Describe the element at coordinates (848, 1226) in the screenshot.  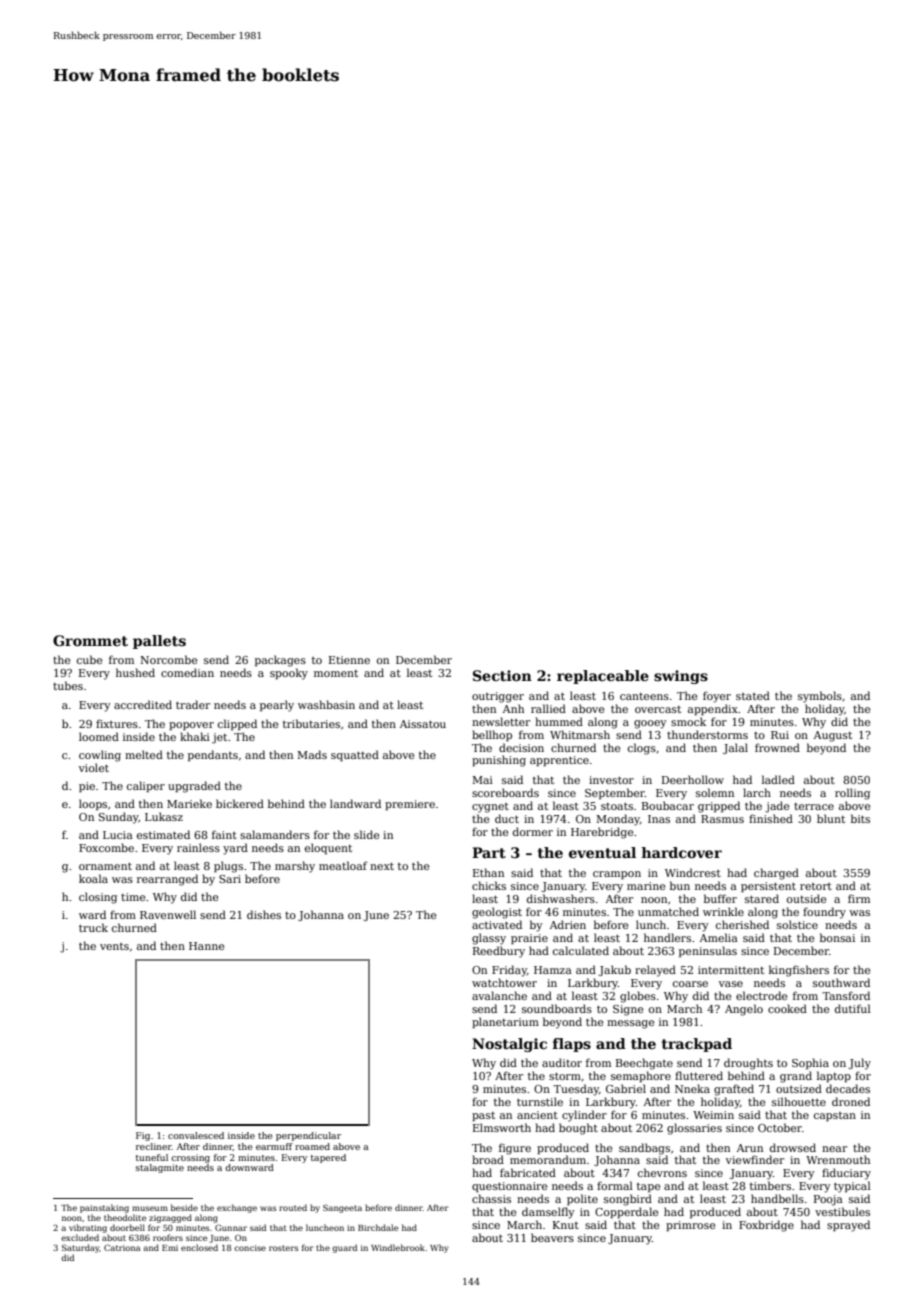
I see `sprayed` at that location.
